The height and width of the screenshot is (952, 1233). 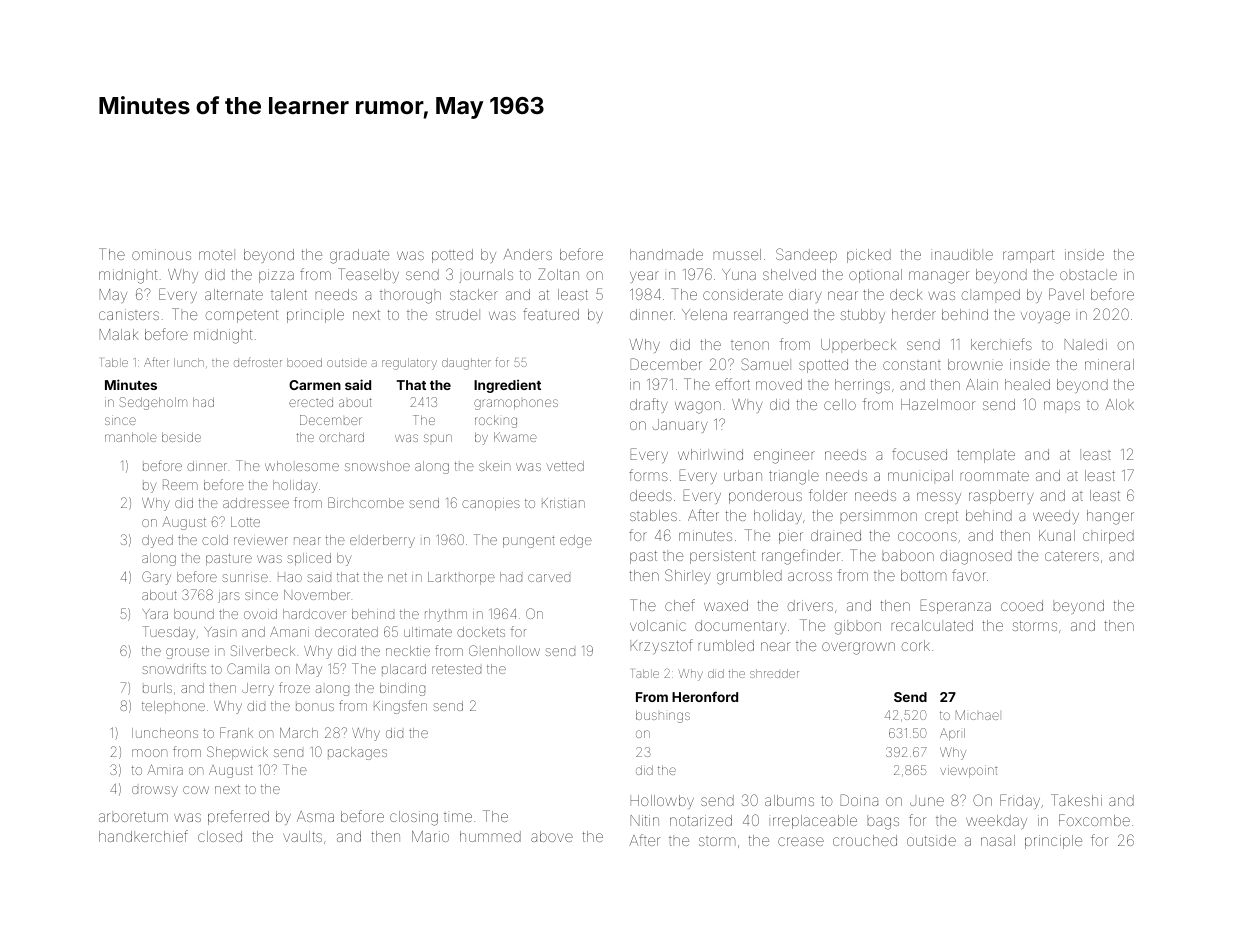 I want to click on closed, so click(x=220, y=836).
